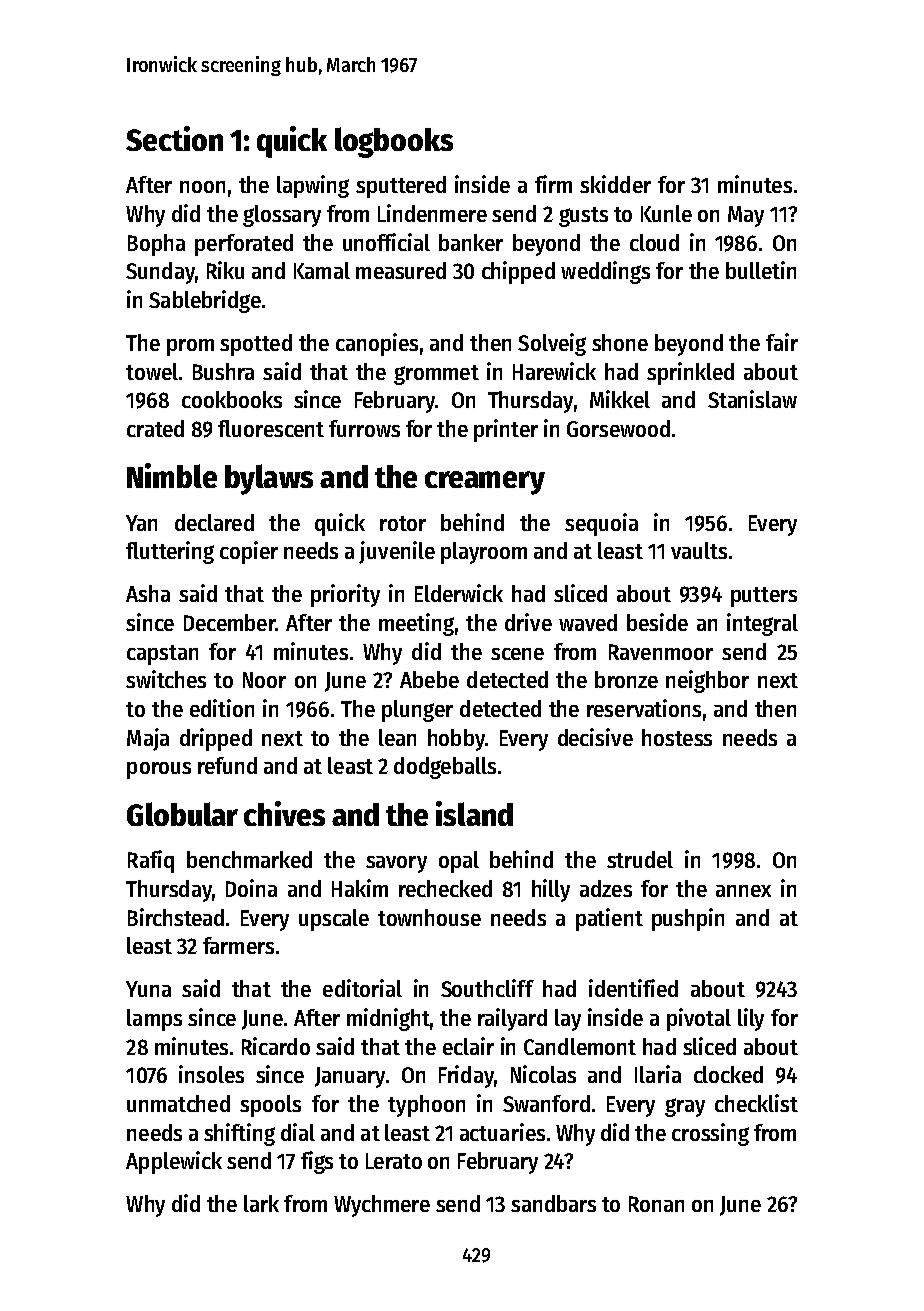  Describe the element at coordinates (174, 138) in the page. I see `Section` at that location.
